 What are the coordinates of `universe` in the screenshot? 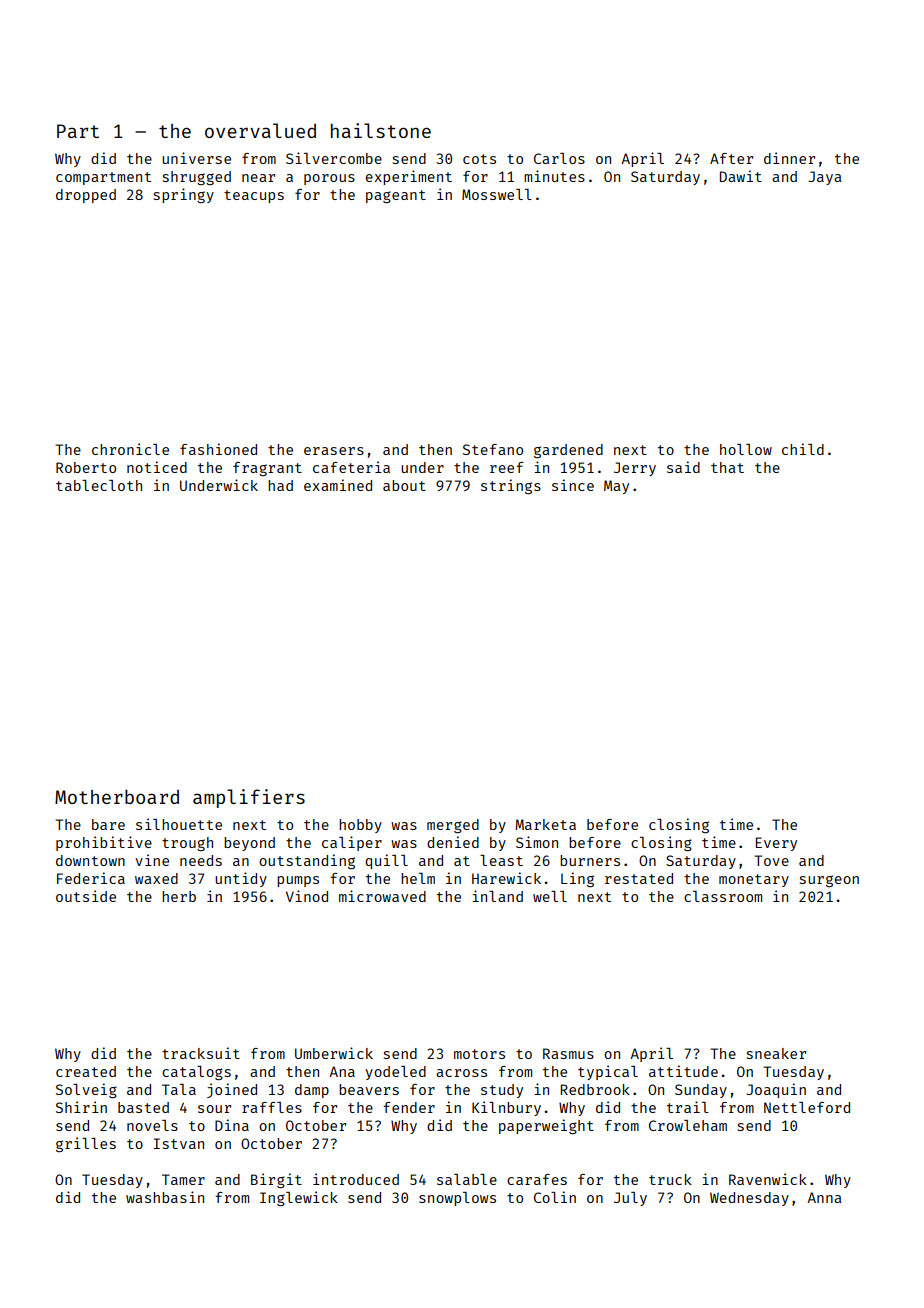 It's located at (196, 158).
